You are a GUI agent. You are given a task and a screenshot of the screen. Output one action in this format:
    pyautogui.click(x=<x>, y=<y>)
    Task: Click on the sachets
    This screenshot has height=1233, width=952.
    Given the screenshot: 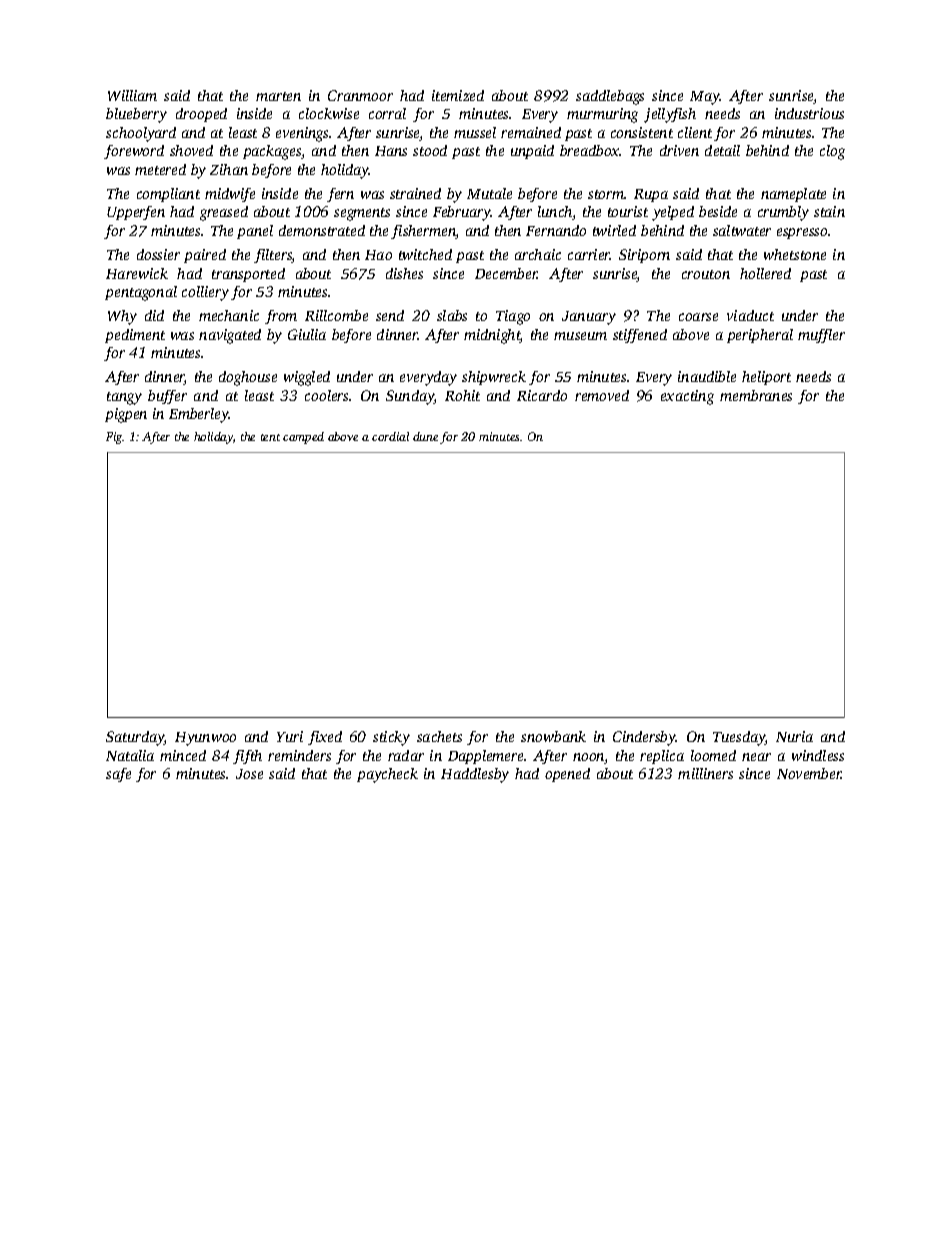 What is the action you would take?
    pyautogui.click(x=439, y=736)
